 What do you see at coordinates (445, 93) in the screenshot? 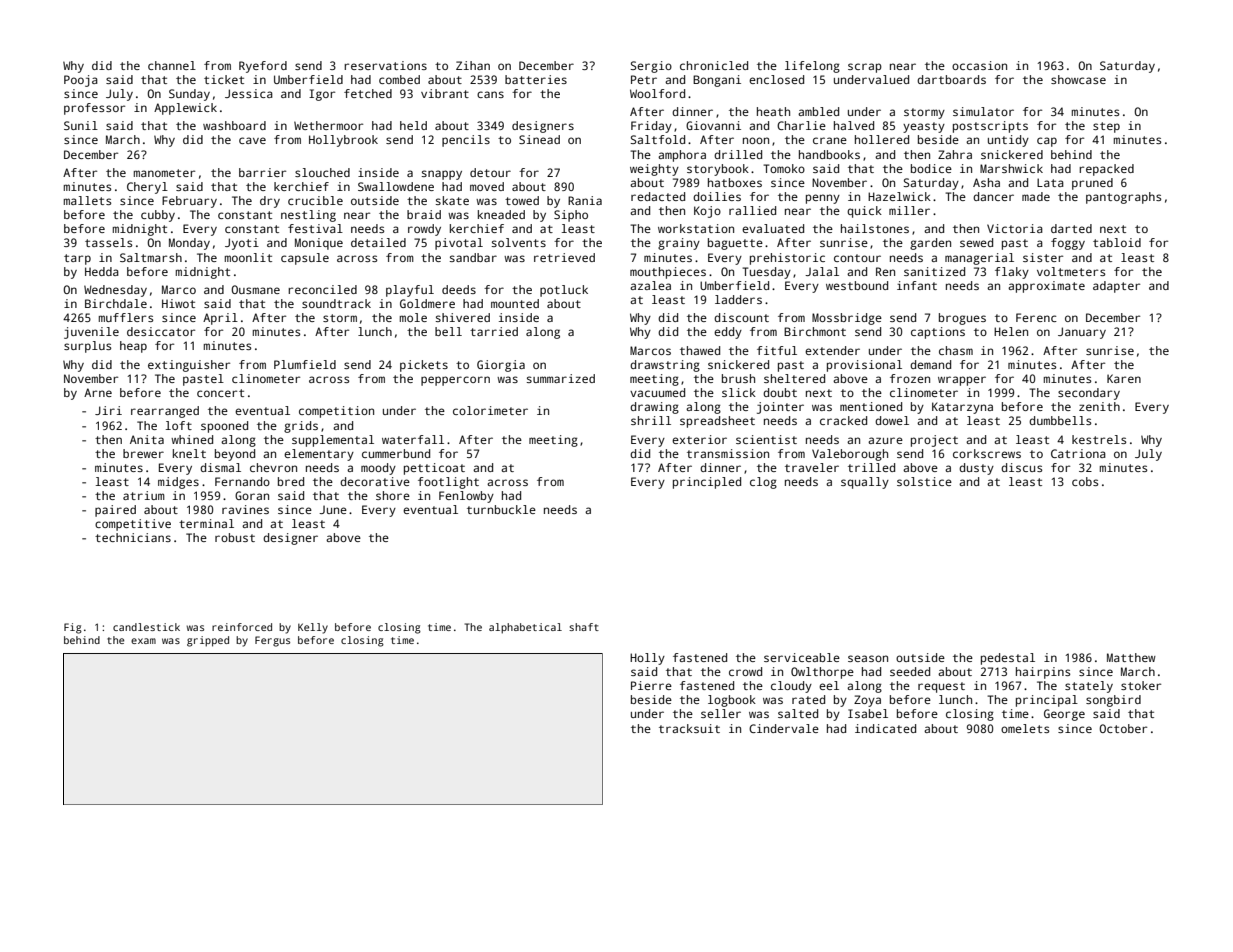
I see `vibrant` at bounding box center [445, 93].
